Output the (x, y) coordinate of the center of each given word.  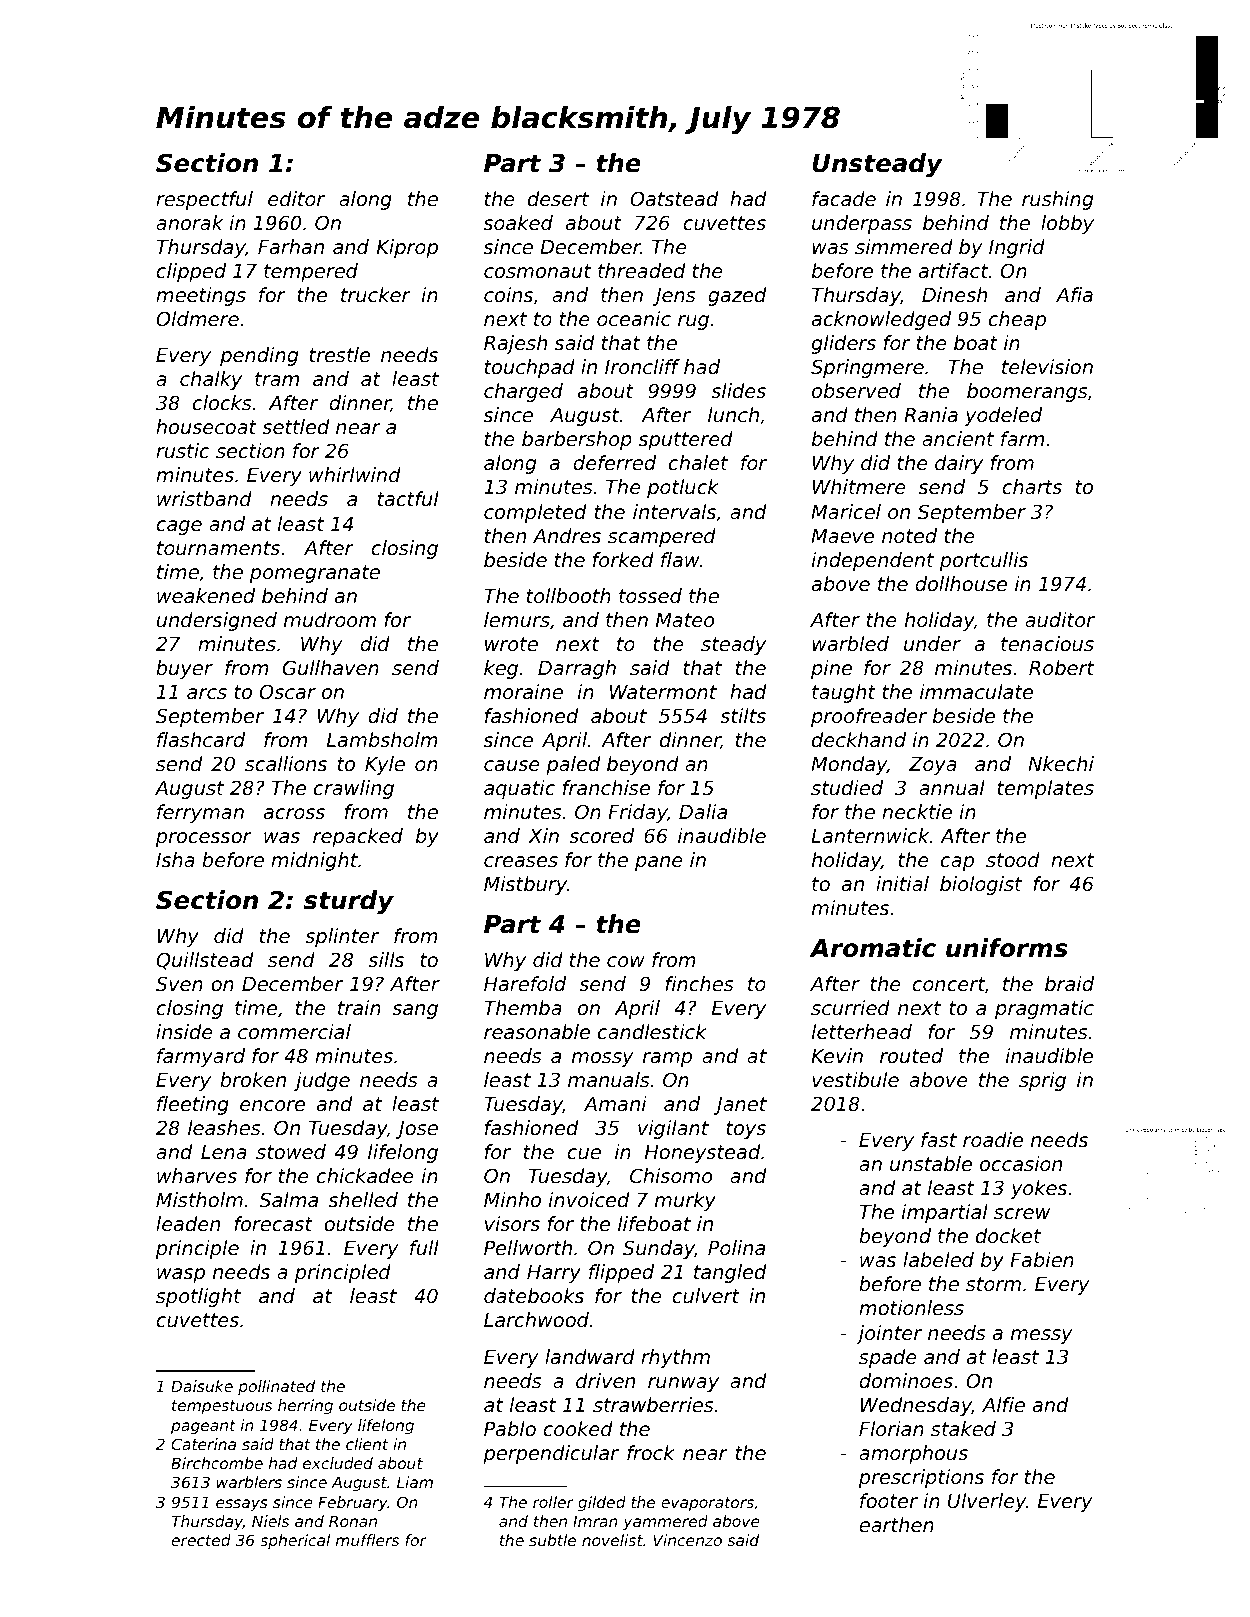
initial (902, 883)
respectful (204, 200)
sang (415, 1011)
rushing (1057, 200)
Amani (615, 1103)
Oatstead (674, 198)
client (367, 1444)
